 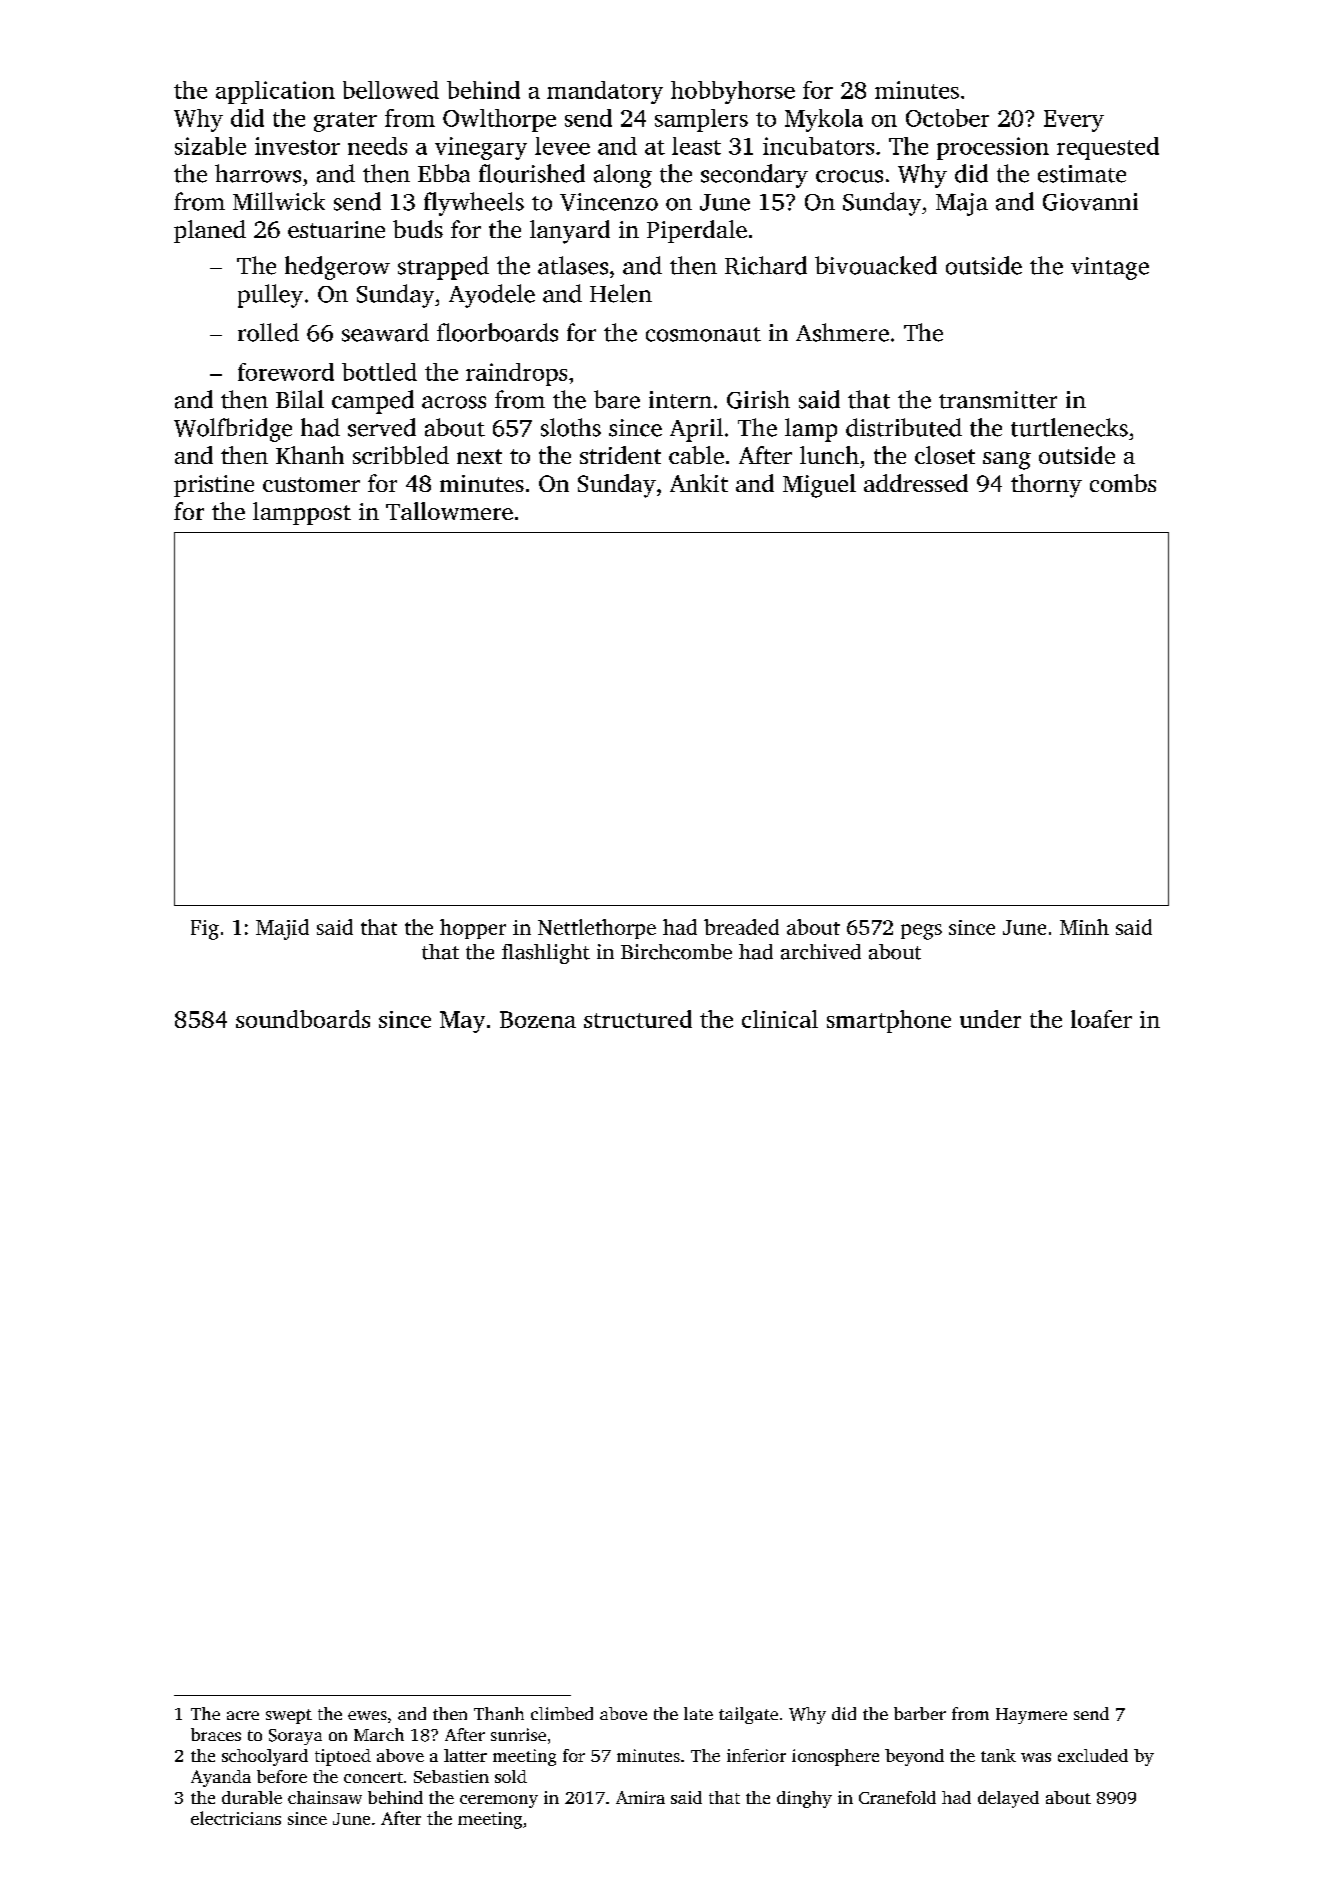 What do you see at coordinates (638, 1019) in the document?
I see `structured` at bounding box center [638, 1019].
